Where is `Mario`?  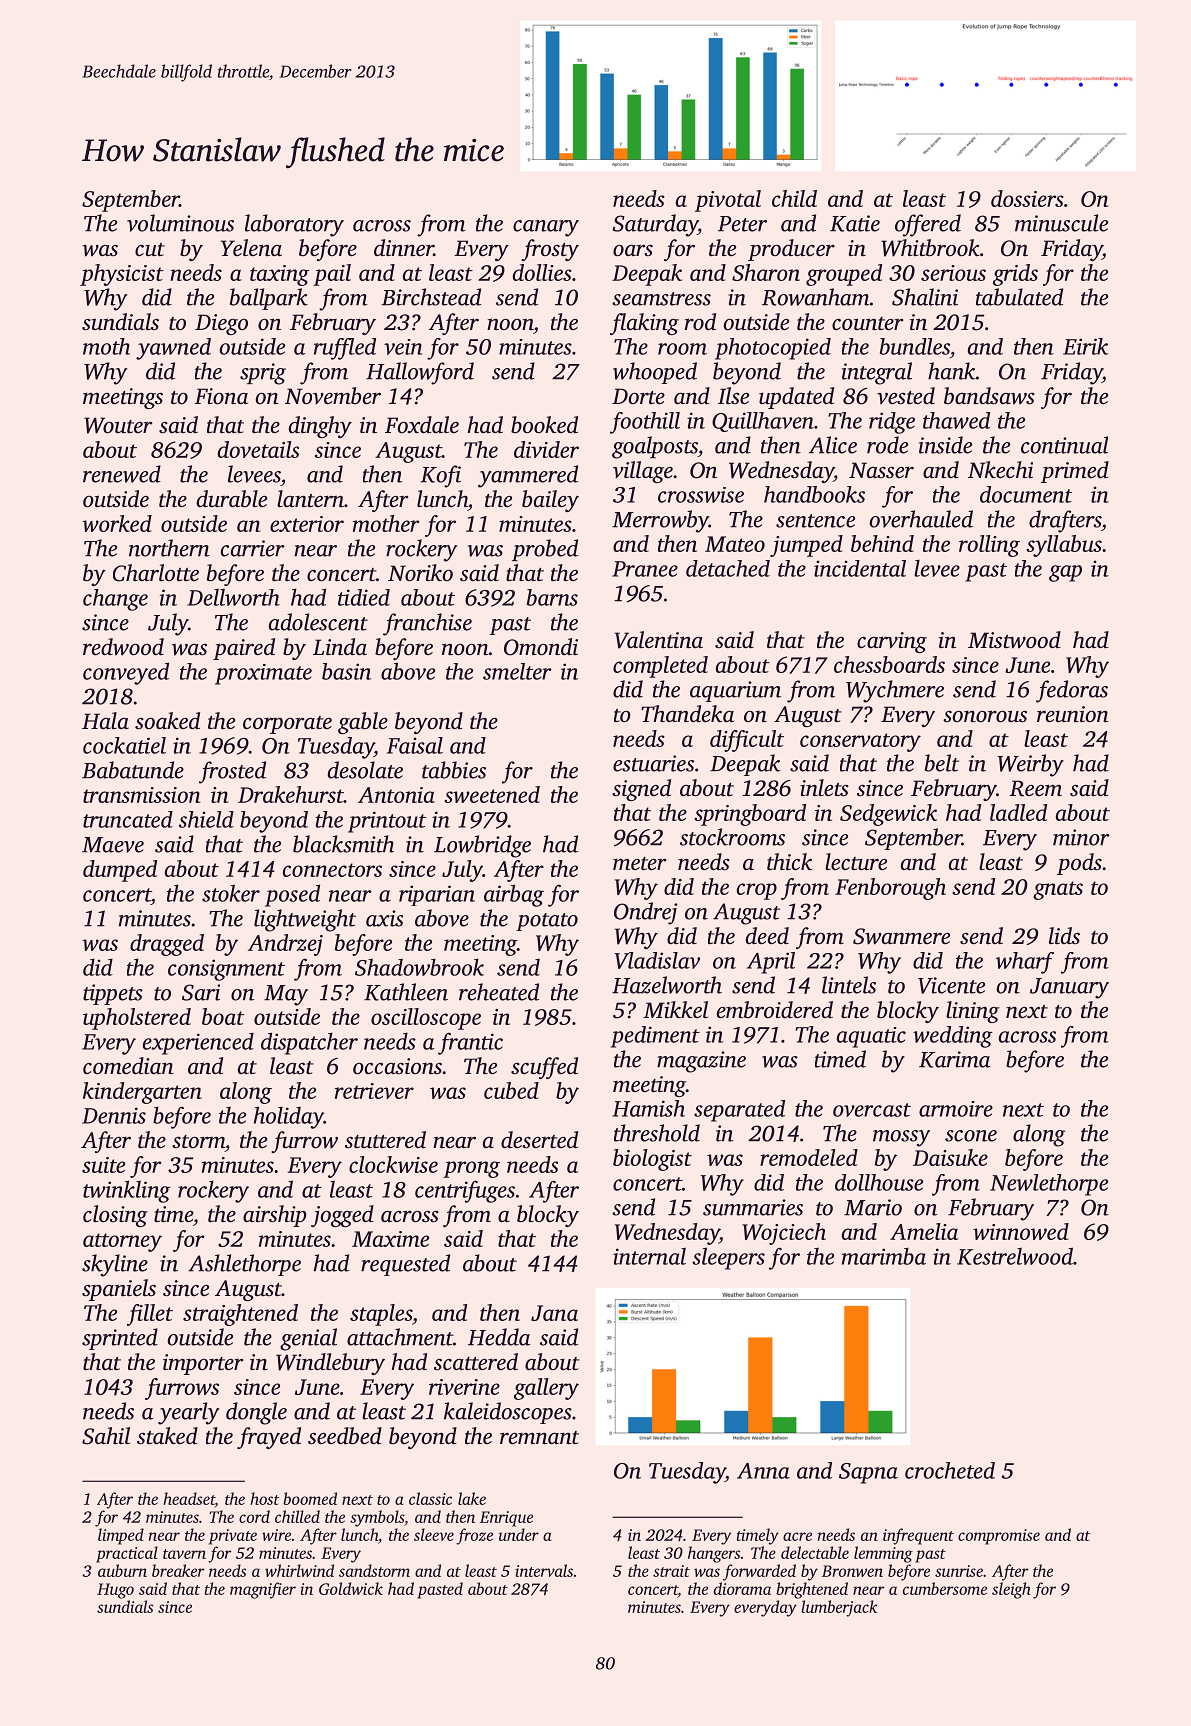
Mario is located at coordinates (873, 1207).
